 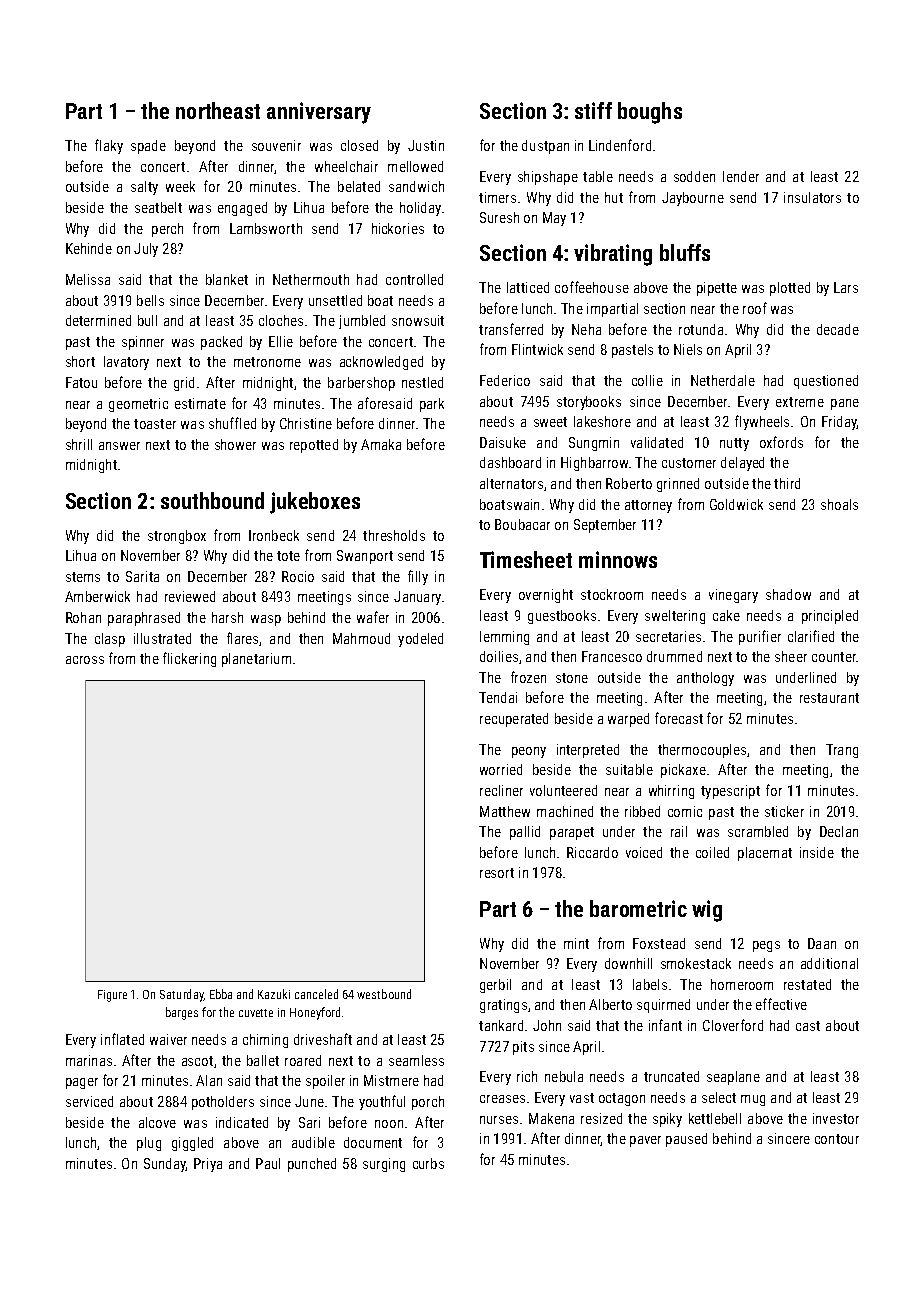 I want to click on Lars, so click(x=846, y=287).
